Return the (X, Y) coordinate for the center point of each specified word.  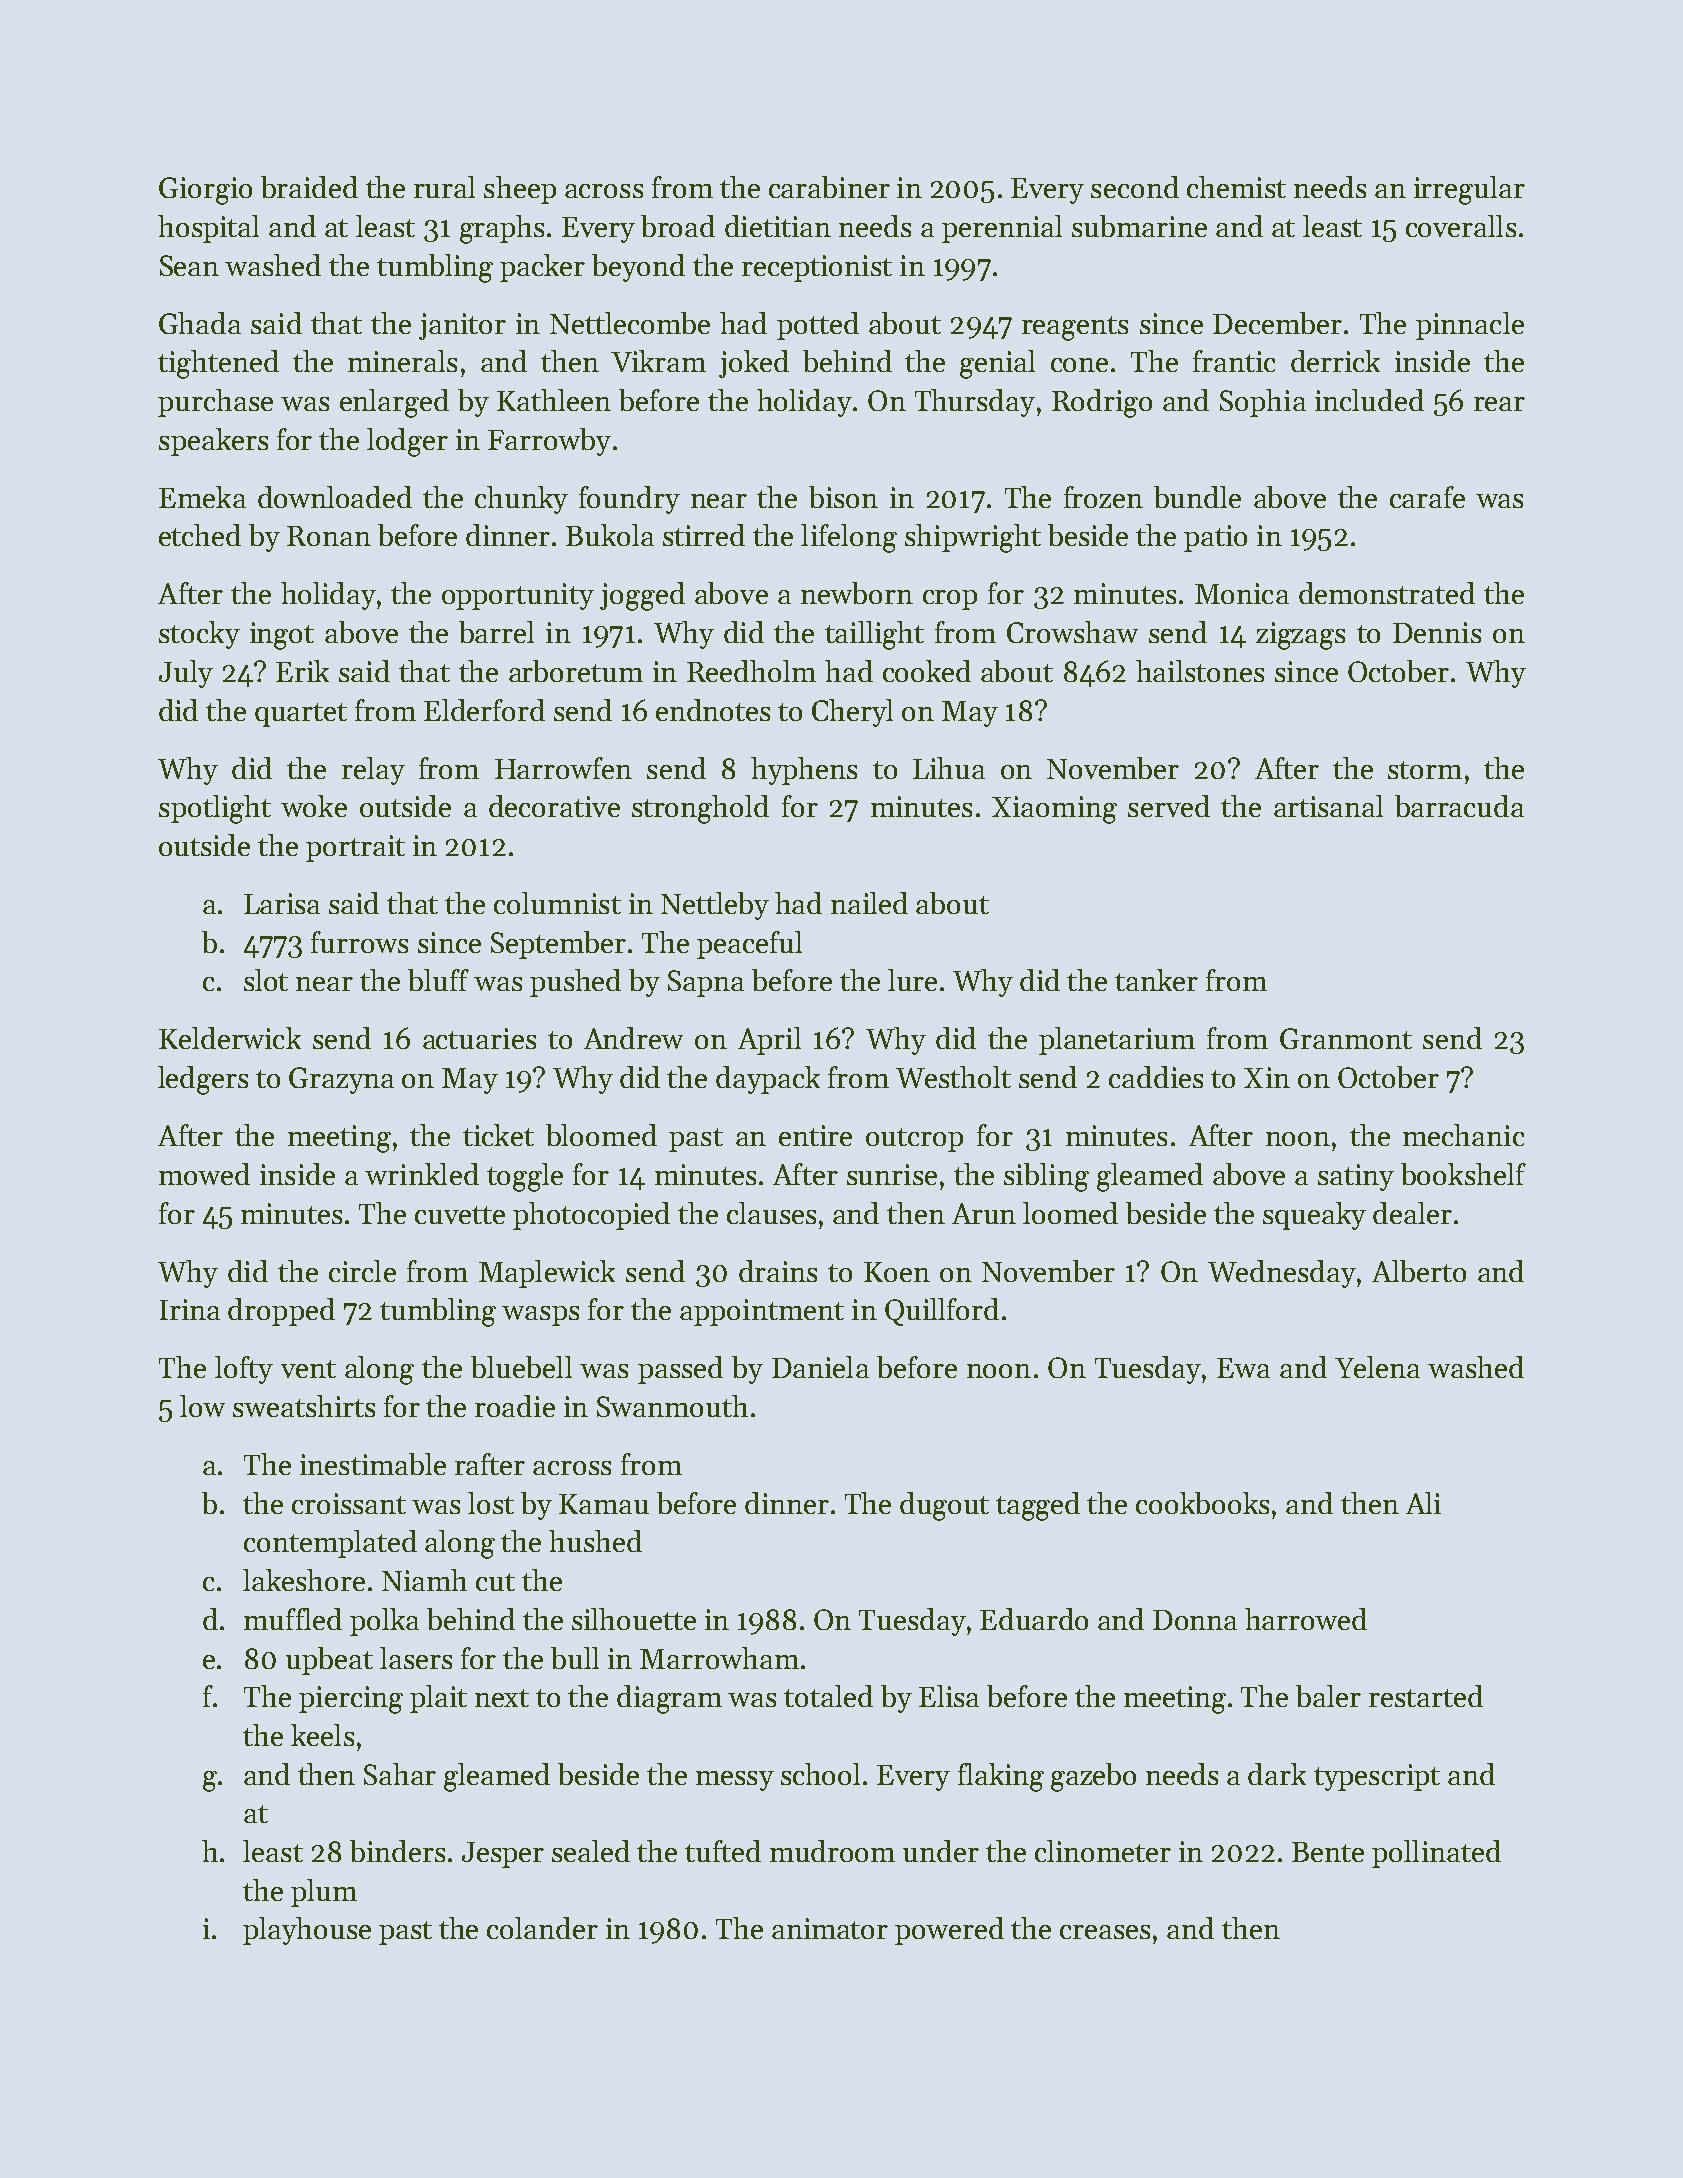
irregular (1469, 190)
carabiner (829, 187)
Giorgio (205, 191)
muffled (293, 1619)
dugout (944, 1506)
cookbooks (1202, 1503)
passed (680, 1370)
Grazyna (341, 1080)
